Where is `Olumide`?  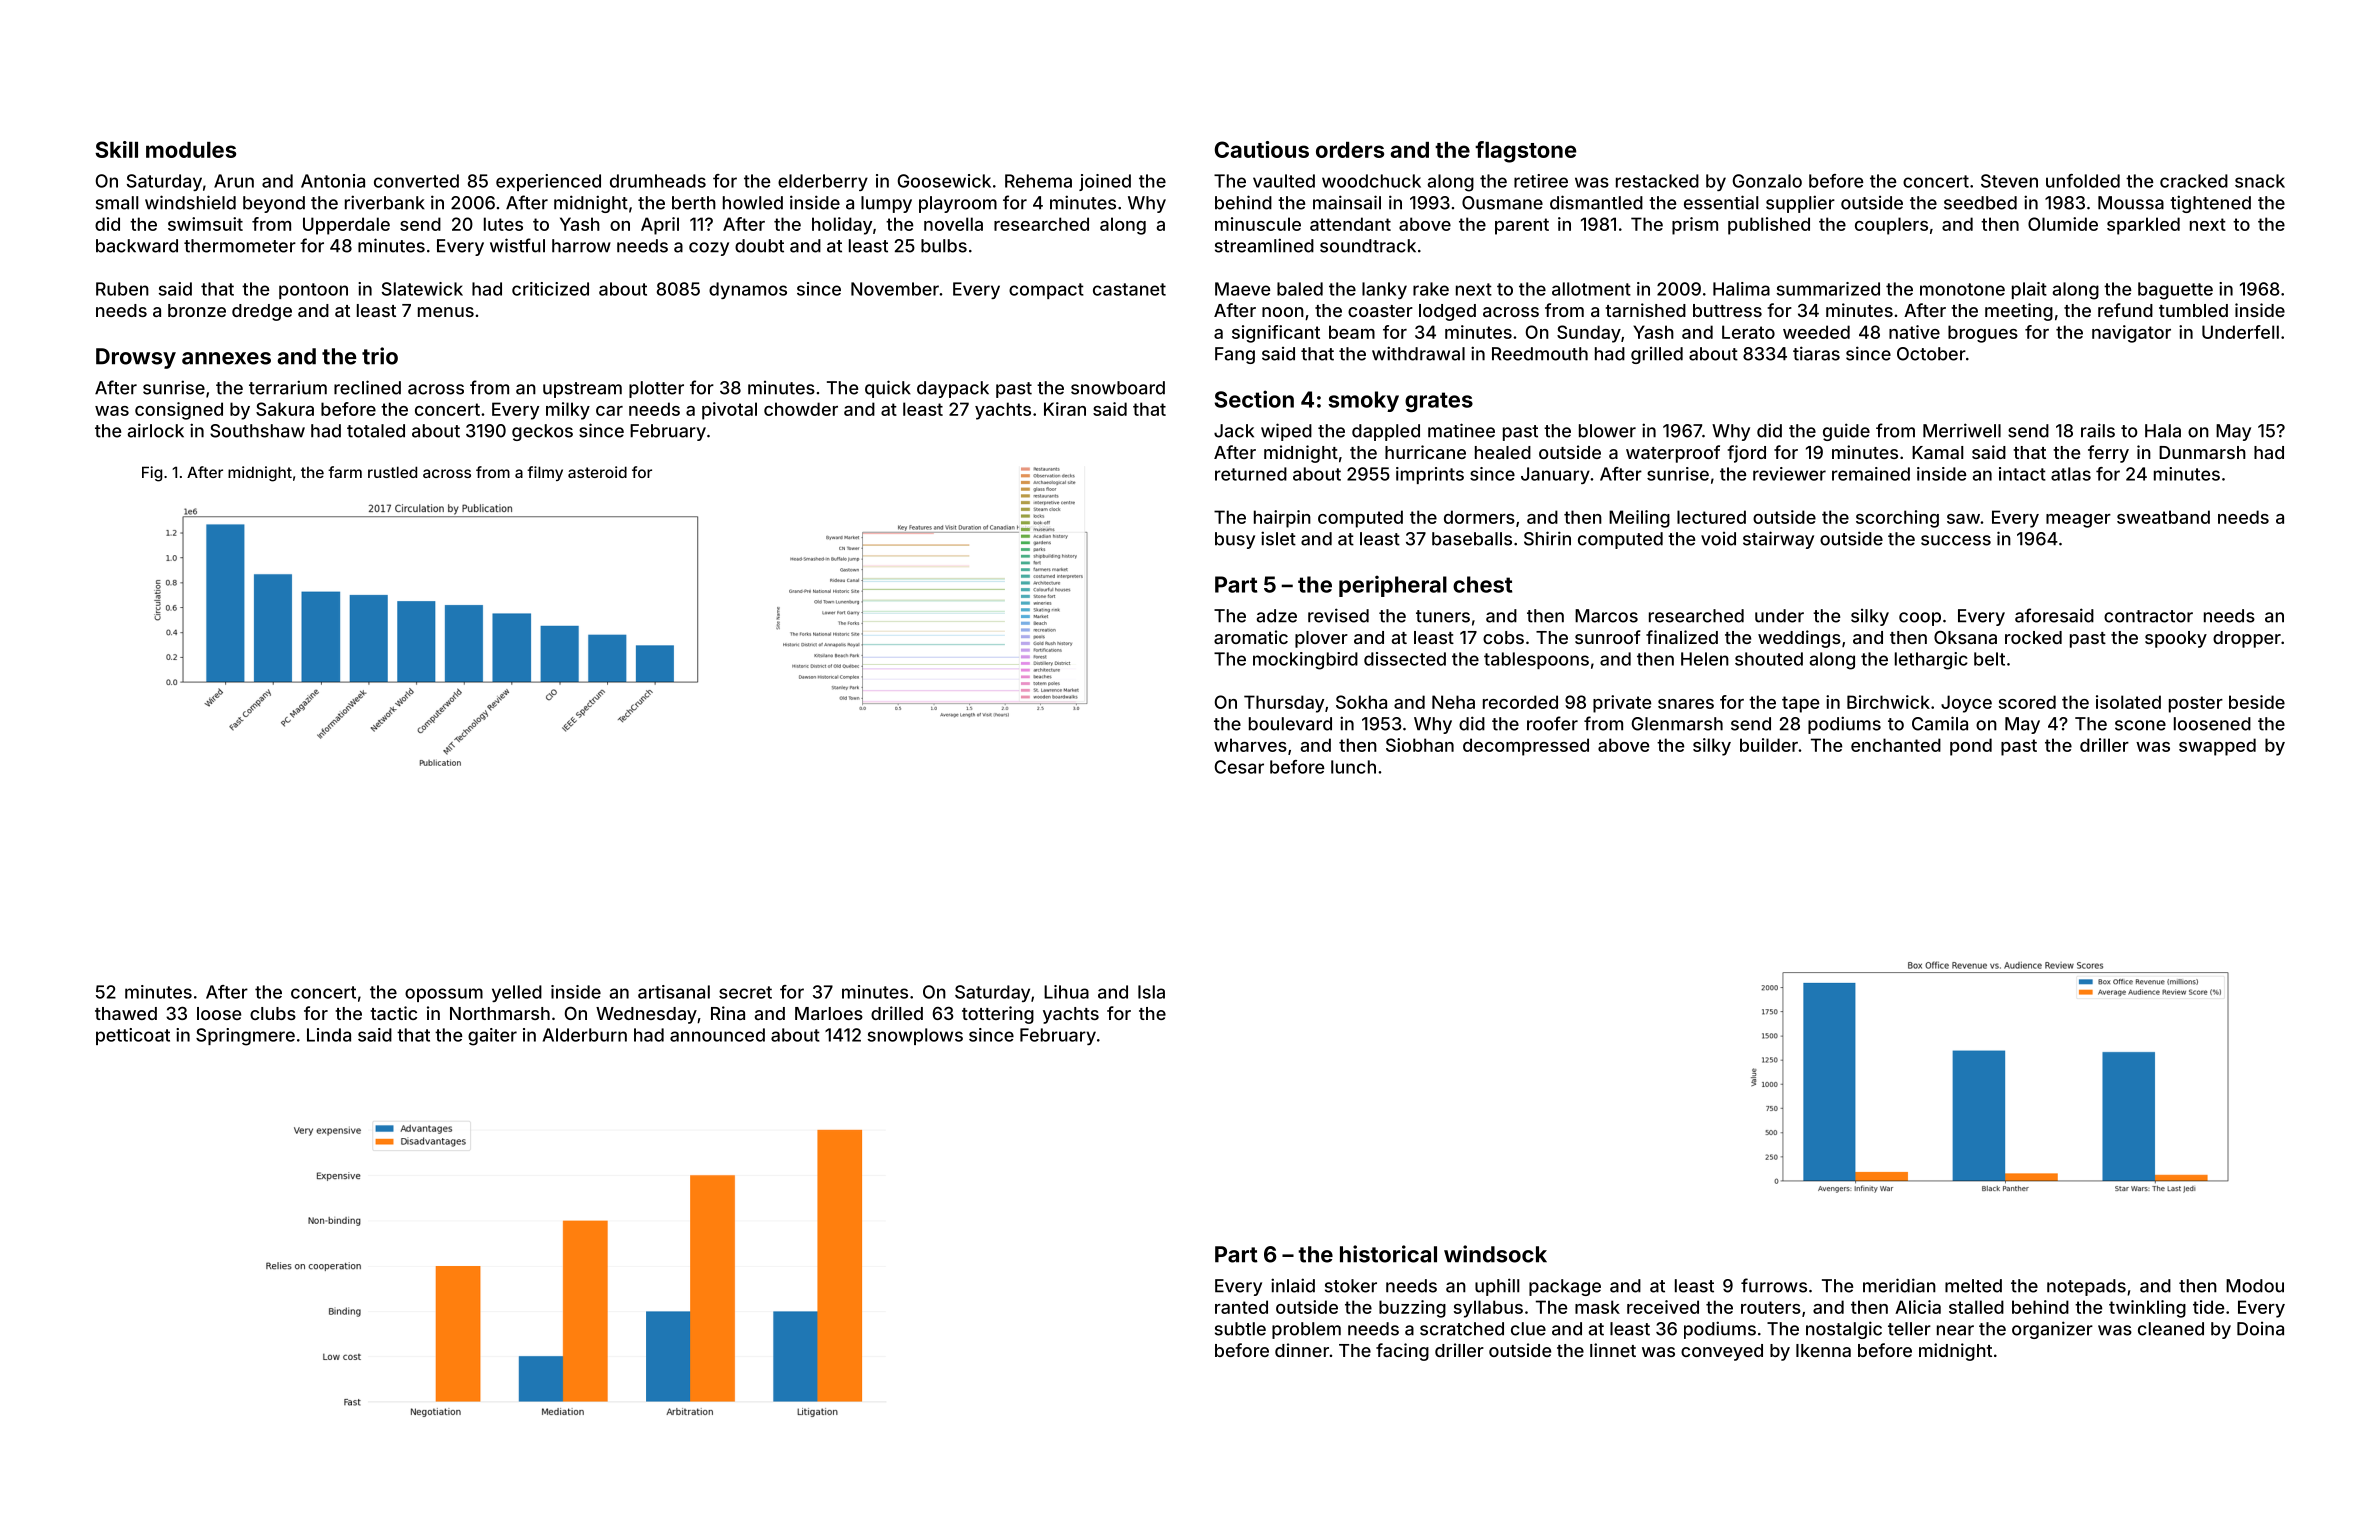
Olumide is located at coordinates (2063, 224).
